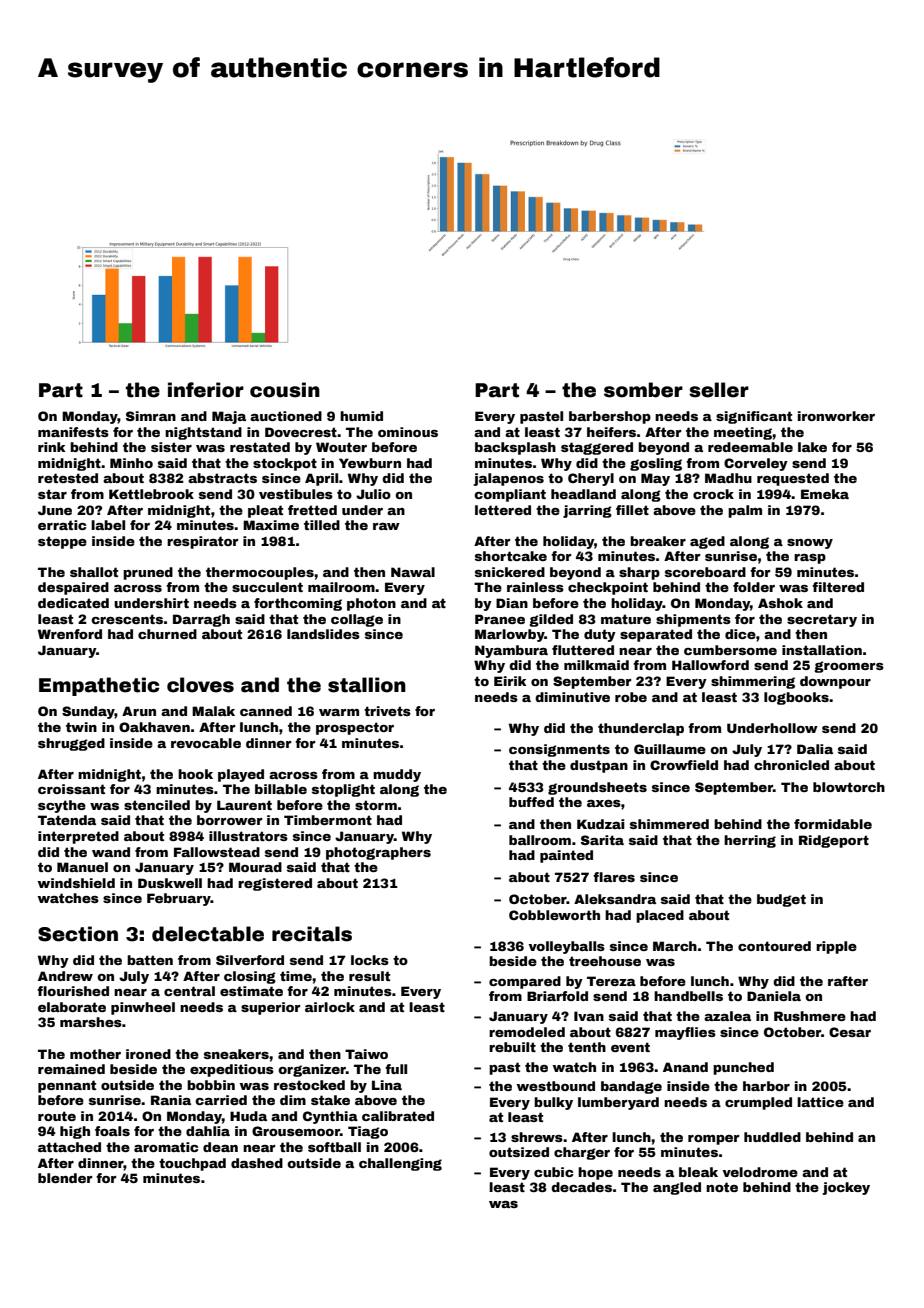 This screenshot has height=1308, width=924. Describe the element at coordinates (99, 686) in the screenshot. I see `Empathetic` at that location.
